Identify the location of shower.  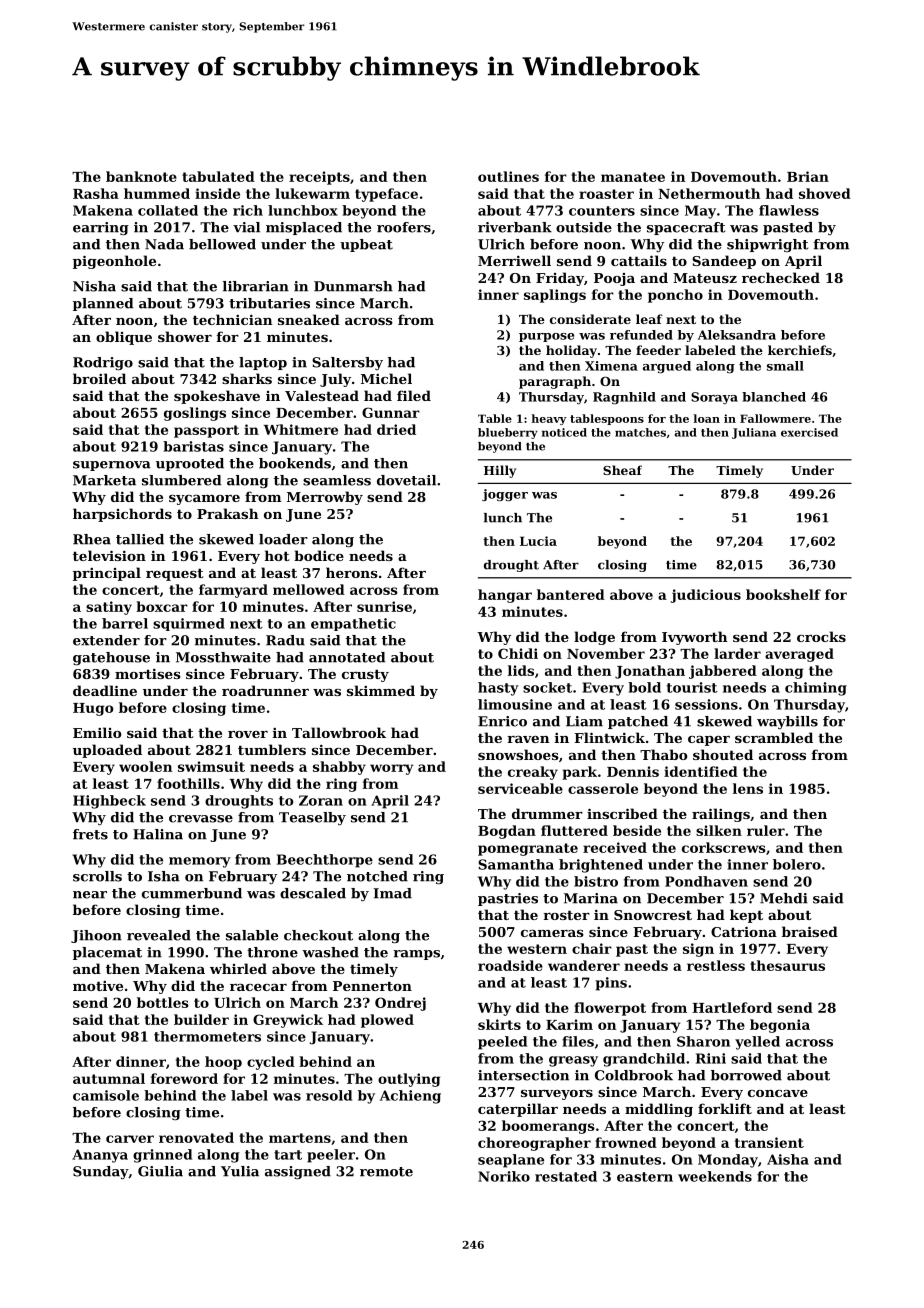
(185, 336).
